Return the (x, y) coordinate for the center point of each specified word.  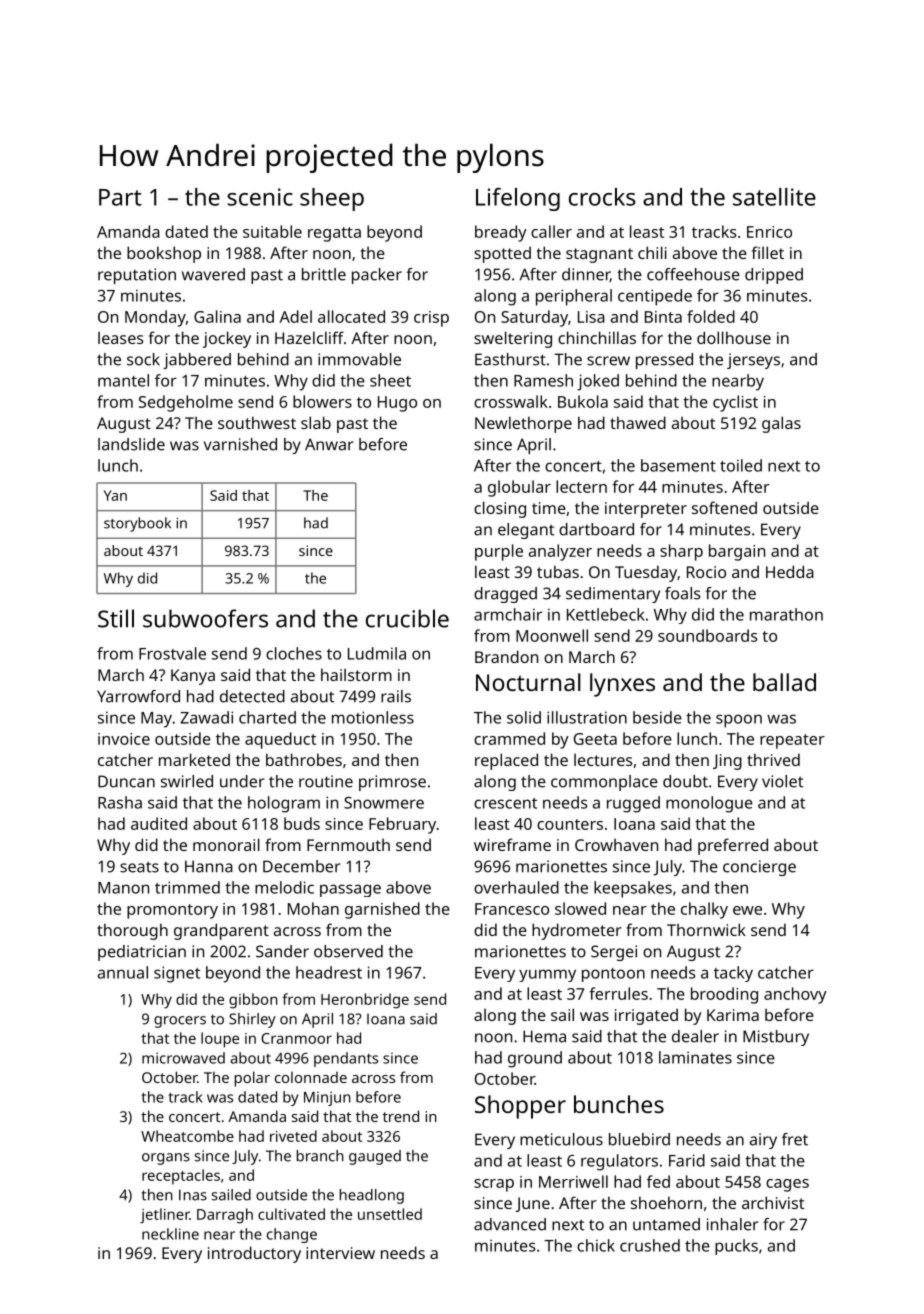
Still (116, 618)
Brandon (506, 656)
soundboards (707, 635)
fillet (768, 252)
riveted (293, 1136)
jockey (227, 339)
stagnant (599, 255)
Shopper (520, 1107)
